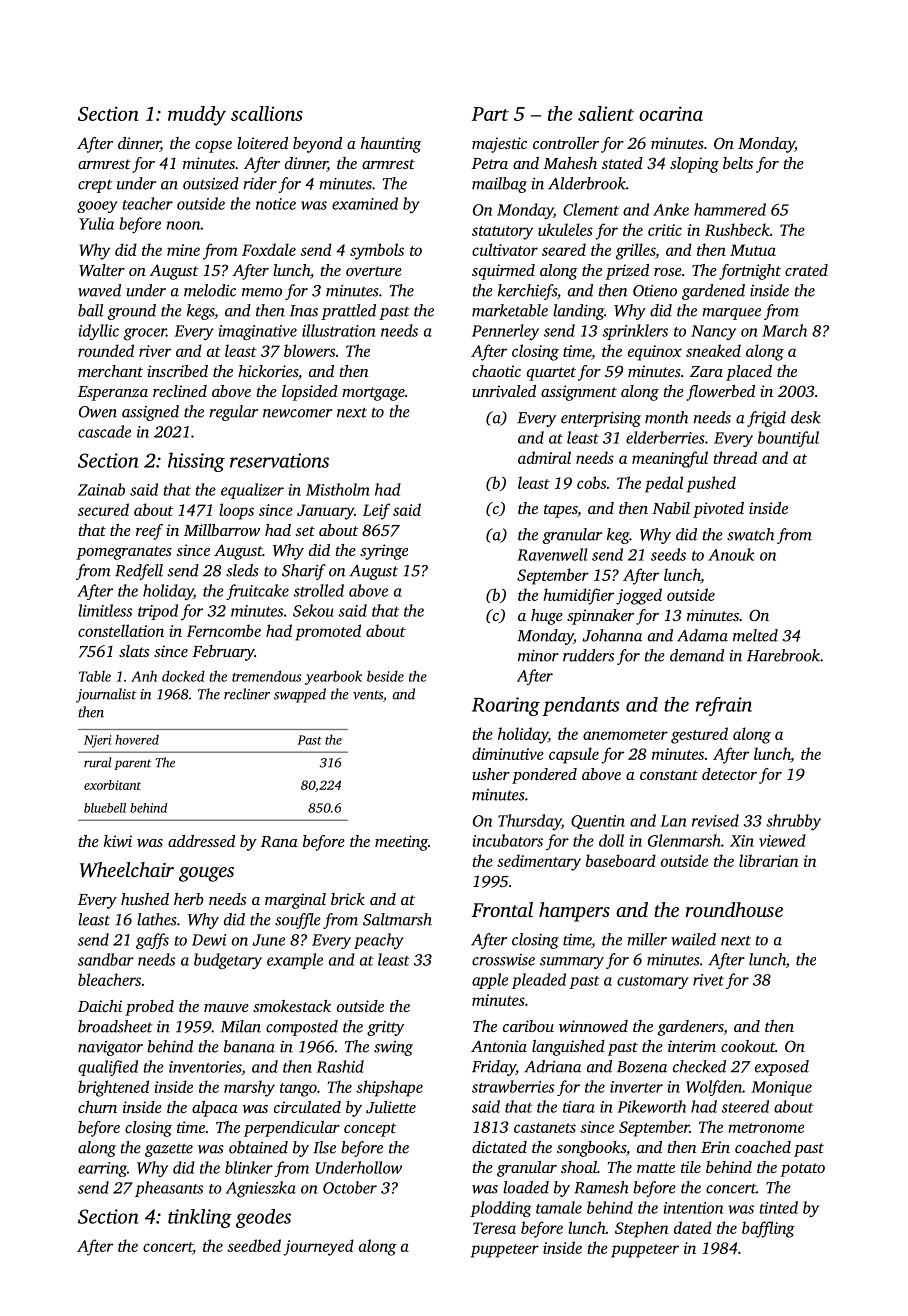  I want to click on secured, so click(103, 509).
